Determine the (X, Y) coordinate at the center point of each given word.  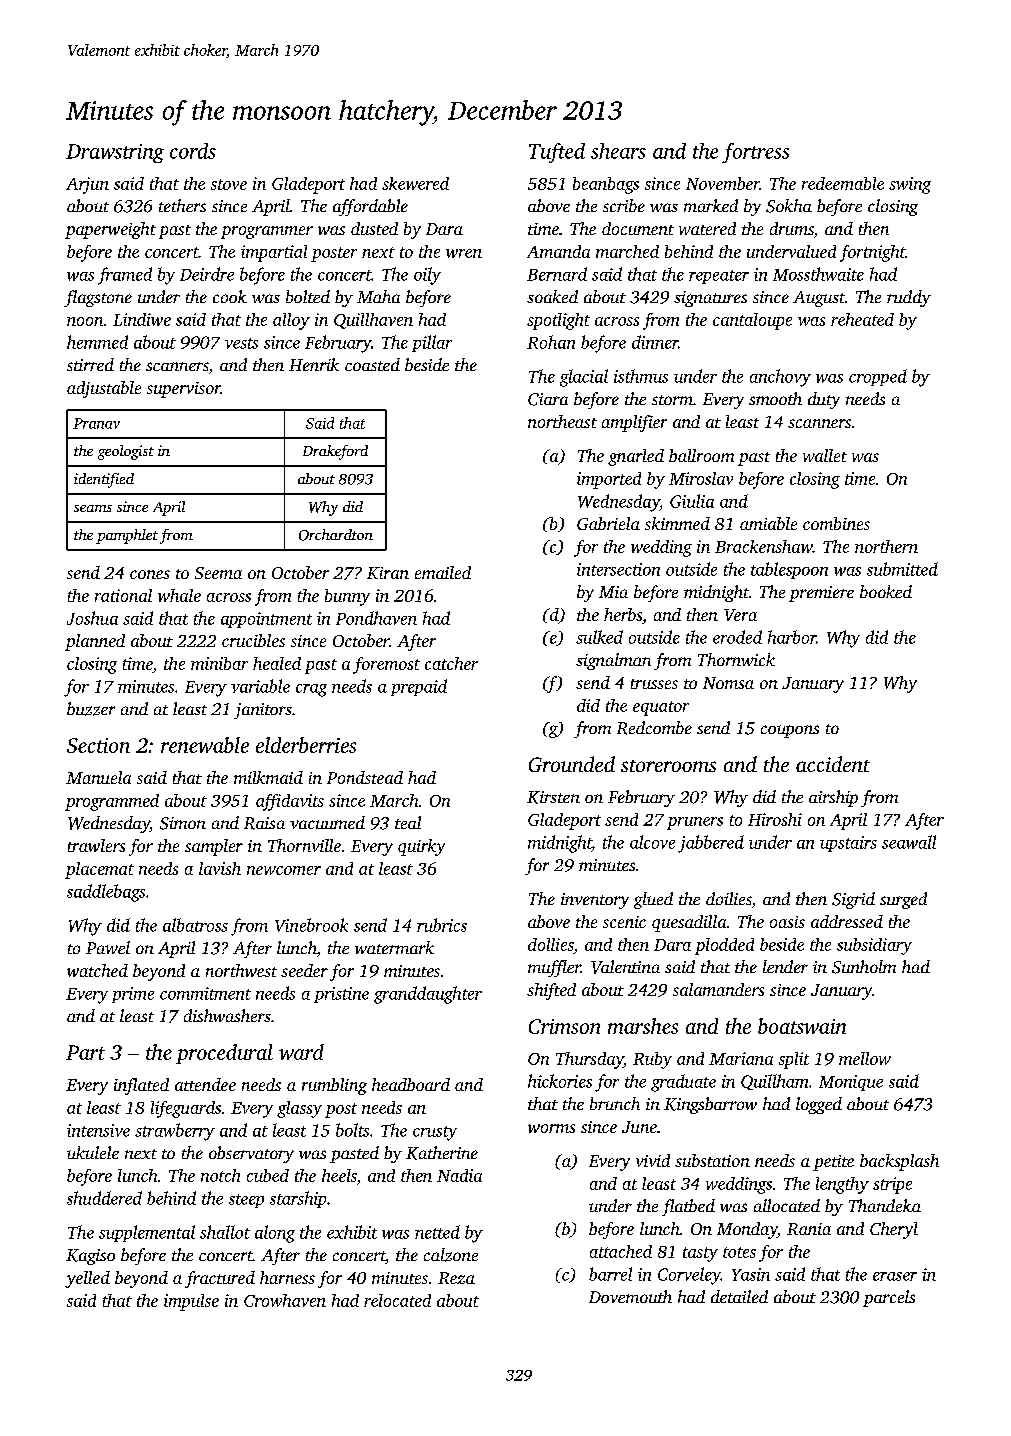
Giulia (692, 501)
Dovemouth (630, 1296)
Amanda (558, 251)
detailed (739, 1296)
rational (123, 595)
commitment (205, 993)
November (723, 183)
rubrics (442, 925)
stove (229, 184)
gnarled (636, 457)
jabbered (711, 844)
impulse (191, 1302)
